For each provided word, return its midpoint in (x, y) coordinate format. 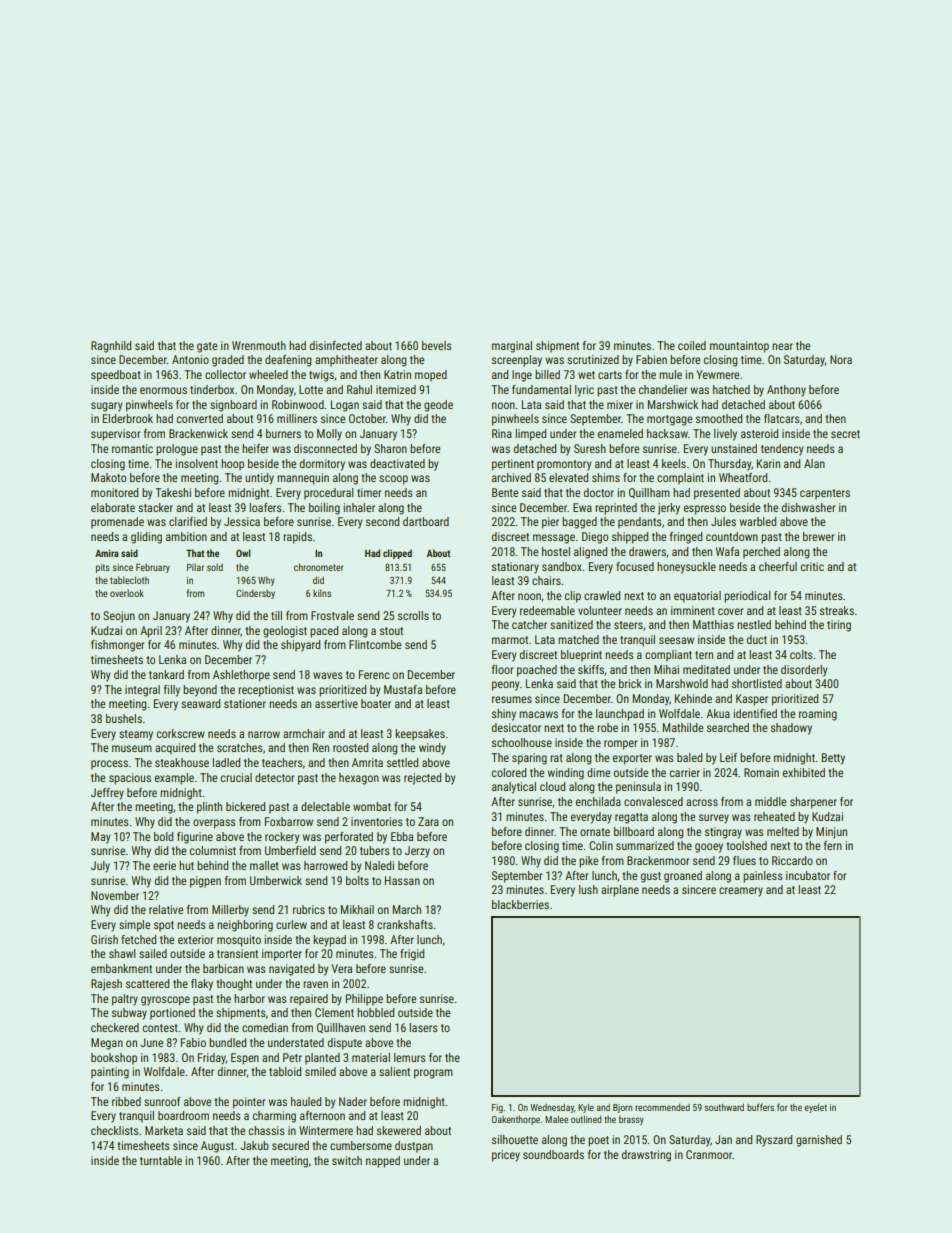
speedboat (116, 376)
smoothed (719, 418)
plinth (209, 808)
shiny (504, 715)
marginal (512, 347)
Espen (245, 1059)
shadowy (791, 729)
